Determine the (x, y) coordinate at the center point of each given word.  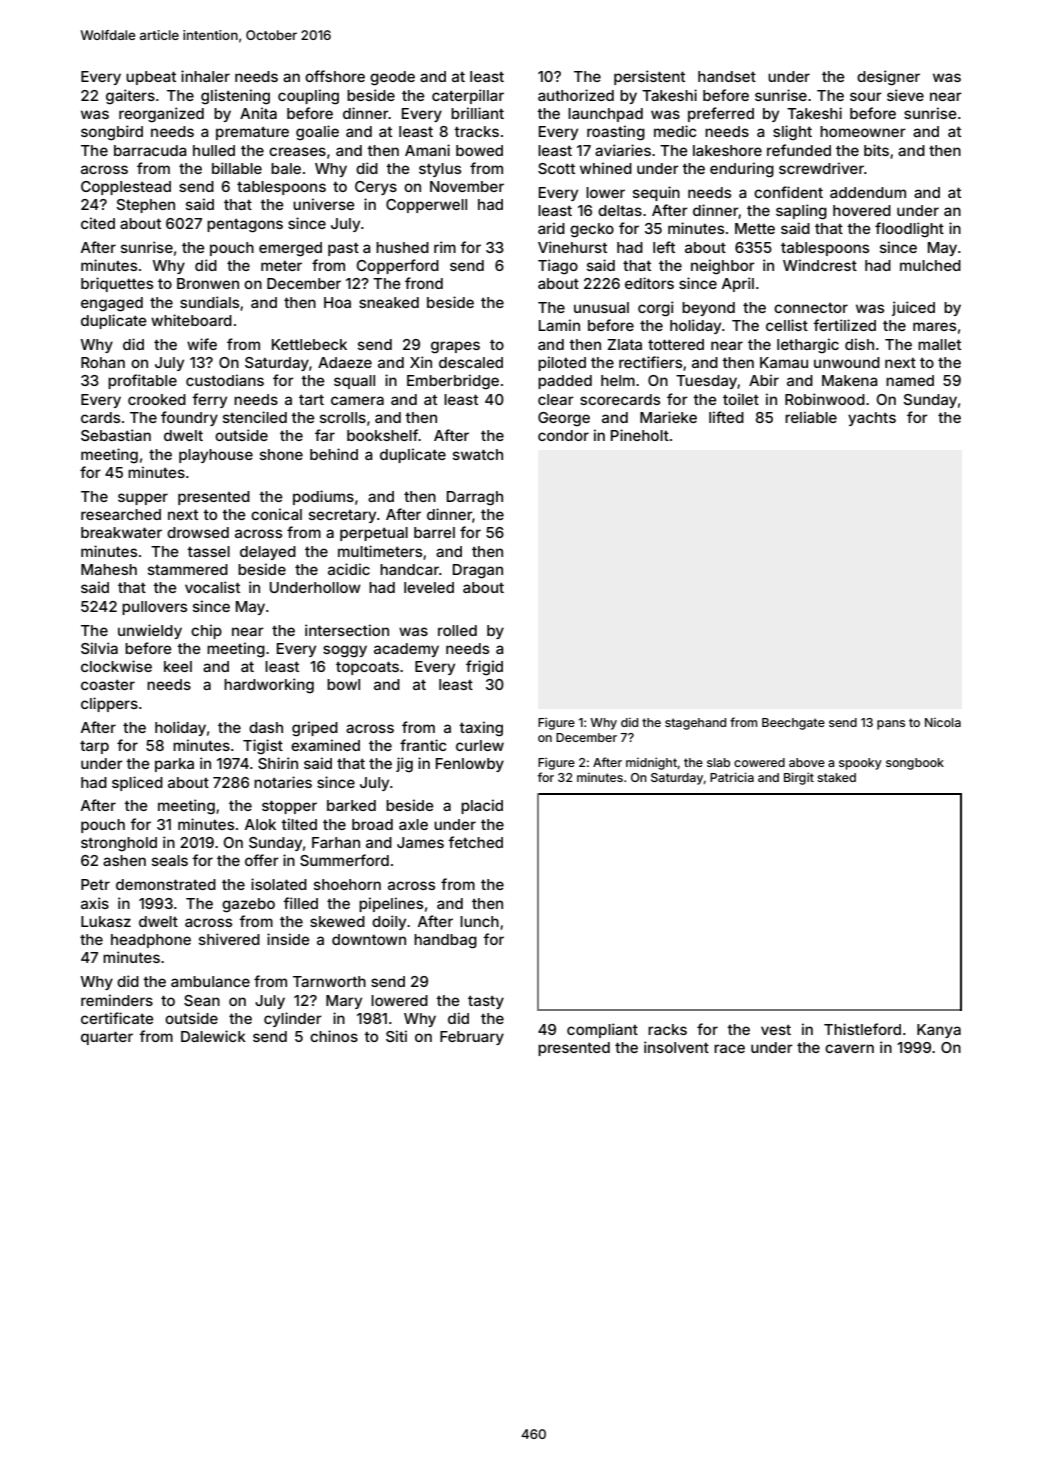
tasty (486, 1002)
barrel (434, 532)
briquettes (117, 284)
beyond (708, 309)
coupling (308, 97)
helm (618, 380)
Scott (556, 168)
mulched (930, 265)
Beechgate (793, 724)
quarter (107, 1038)
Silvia (99, 648)
